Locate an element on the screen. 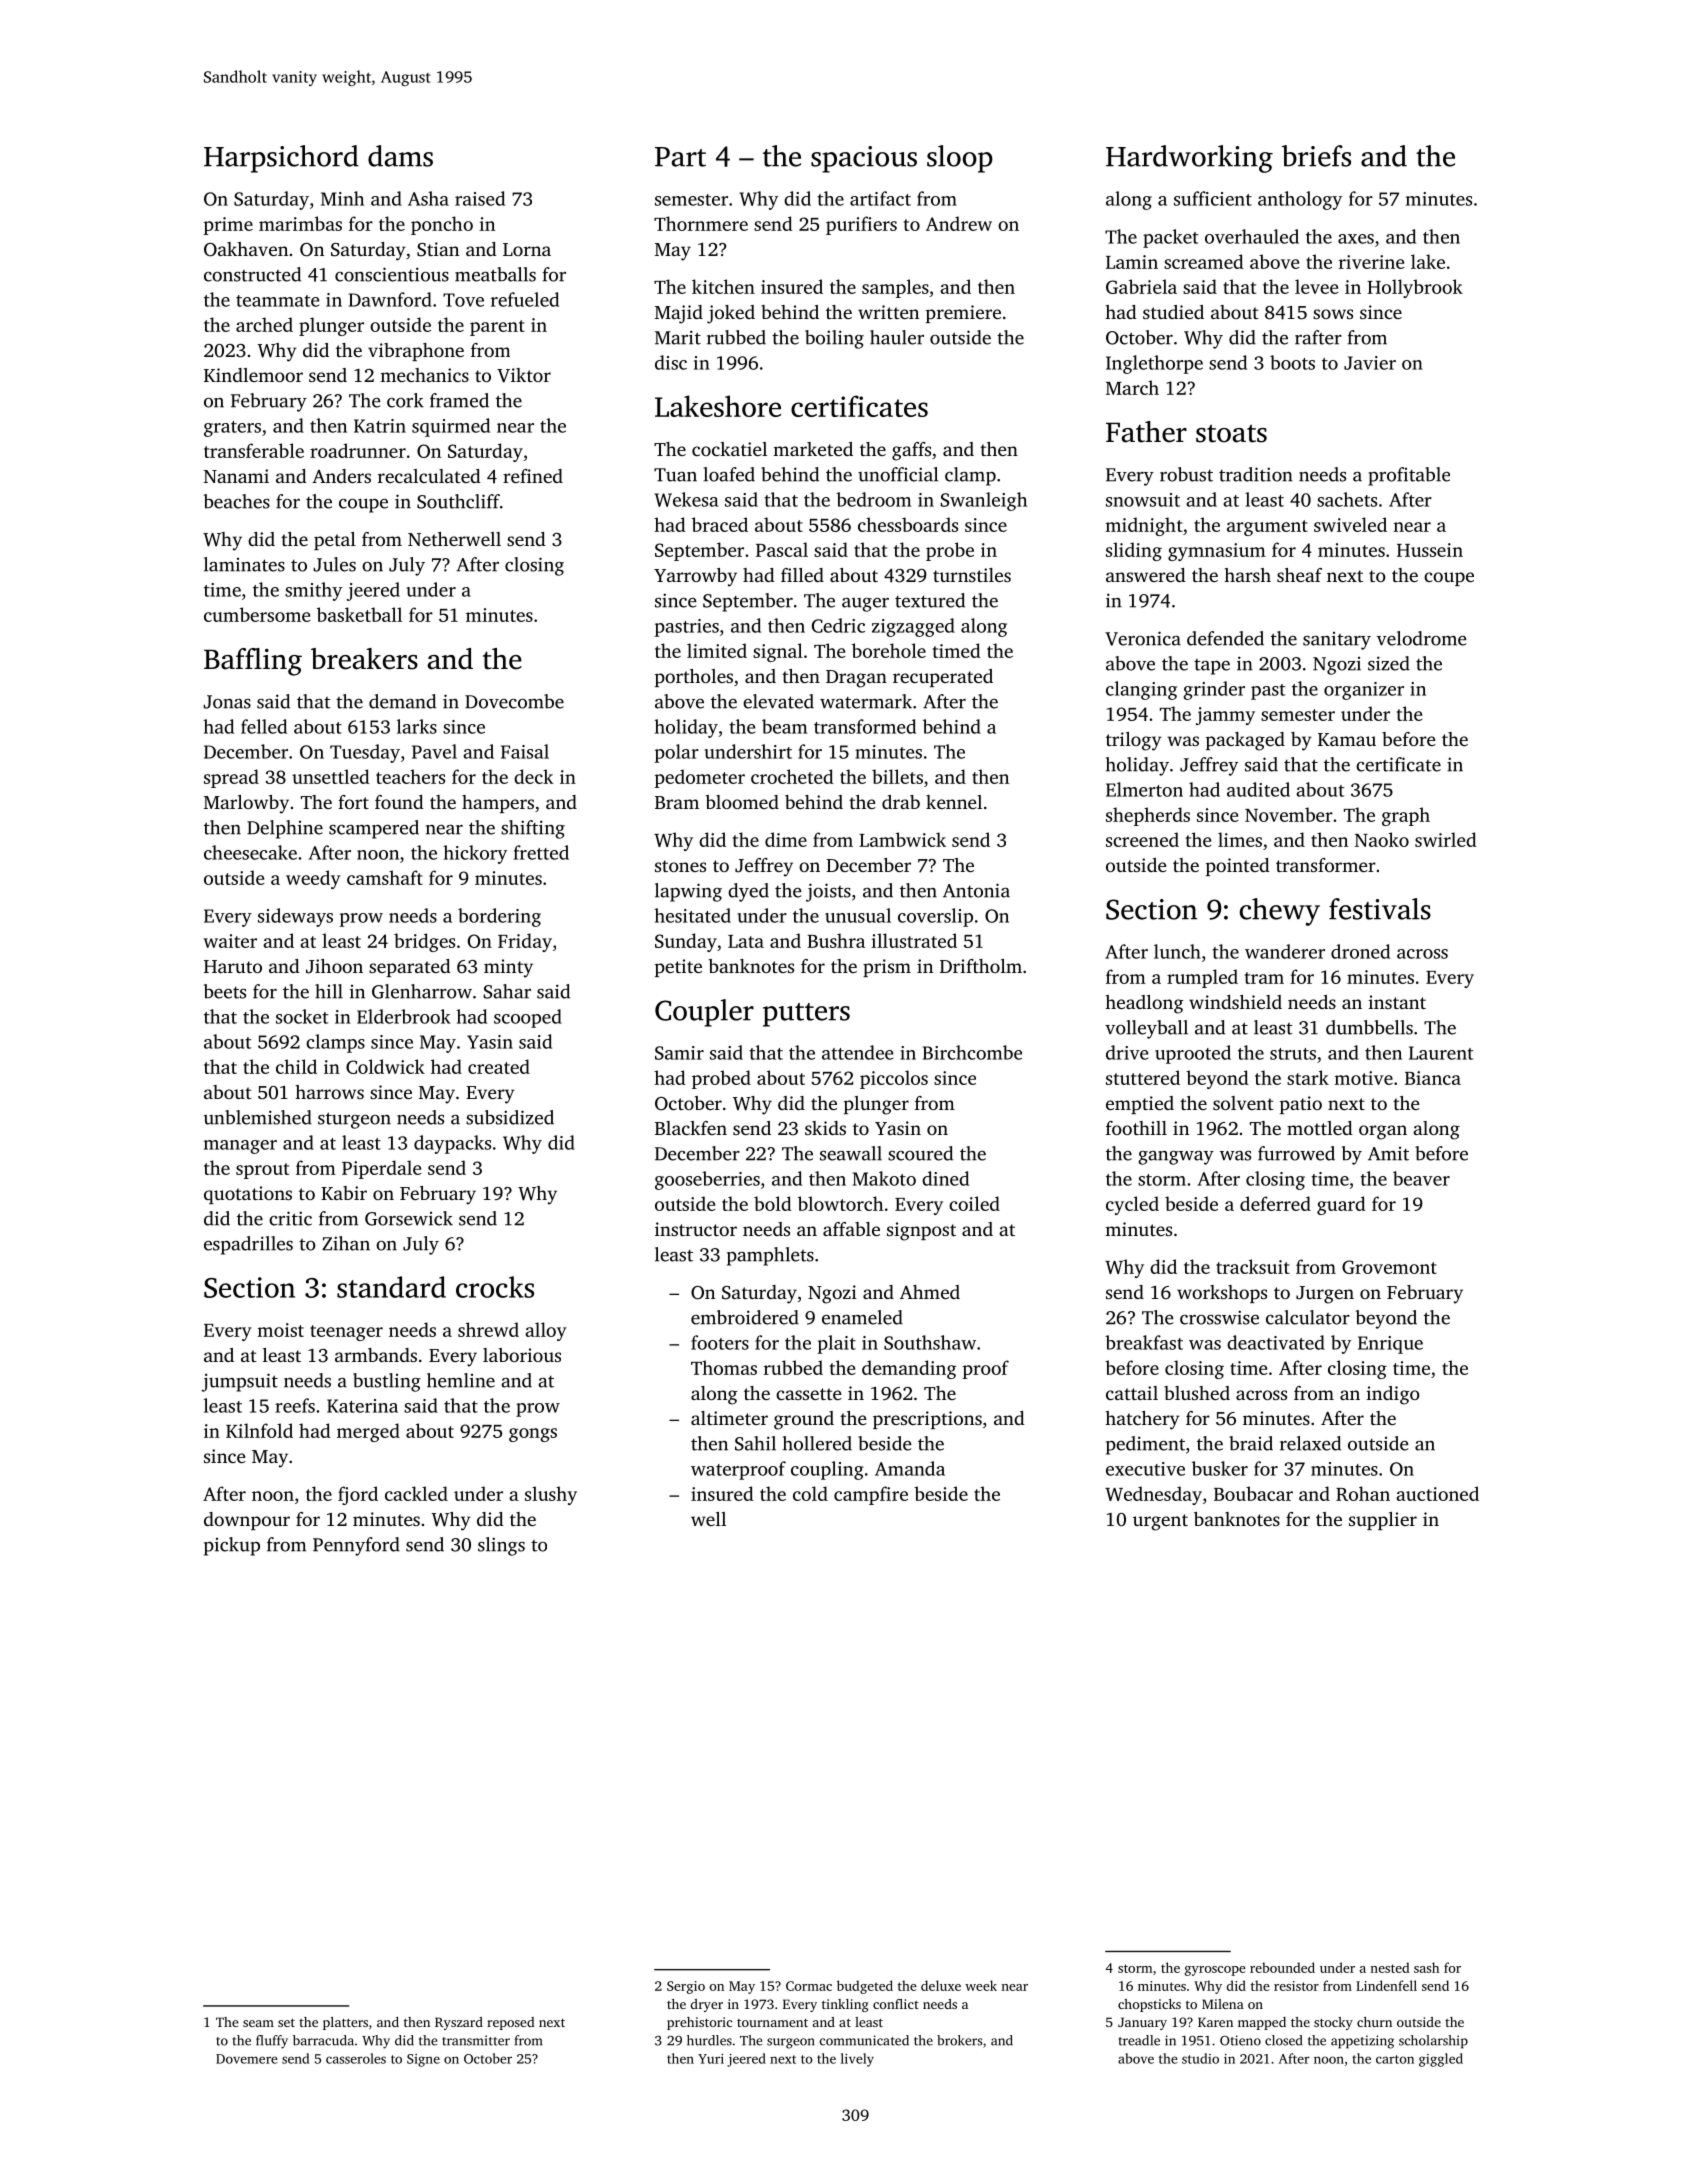 The width and height of the screenshot is (1683, 2178). lively is located at coordinates (857, 2060).
